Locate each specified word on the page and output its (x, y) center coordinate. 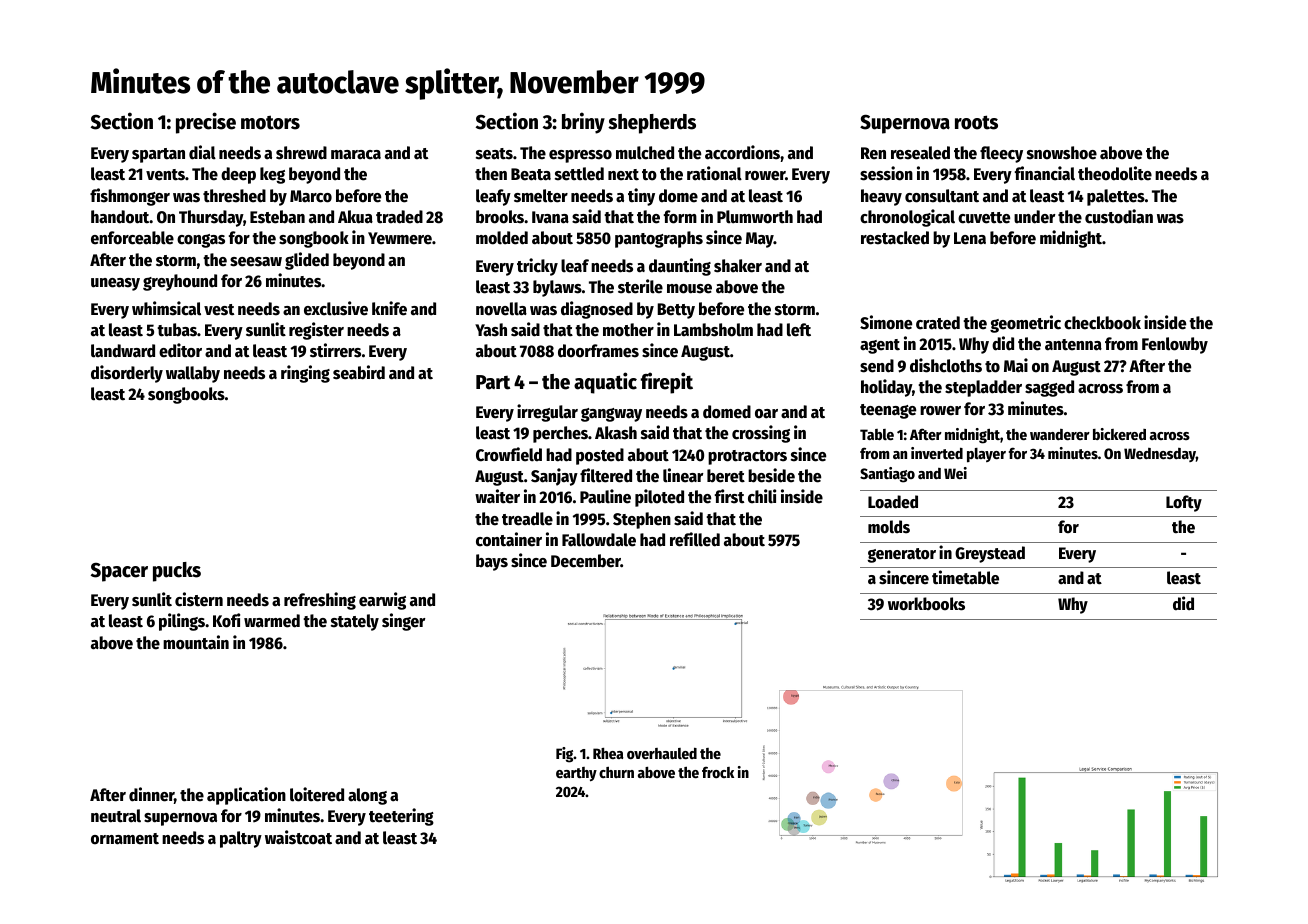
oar (766, 414)
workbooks (926, 604)
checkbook (1102, 323)
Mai (1016, 365)
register (316, 331)
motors (270, 122)
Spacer (119, 572)
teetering (401, 817)
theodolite (1115, 173)
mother (628, 330)
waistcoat (298, 837)
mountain (196, 642)
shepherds (652, 124)
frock (718, 772)
